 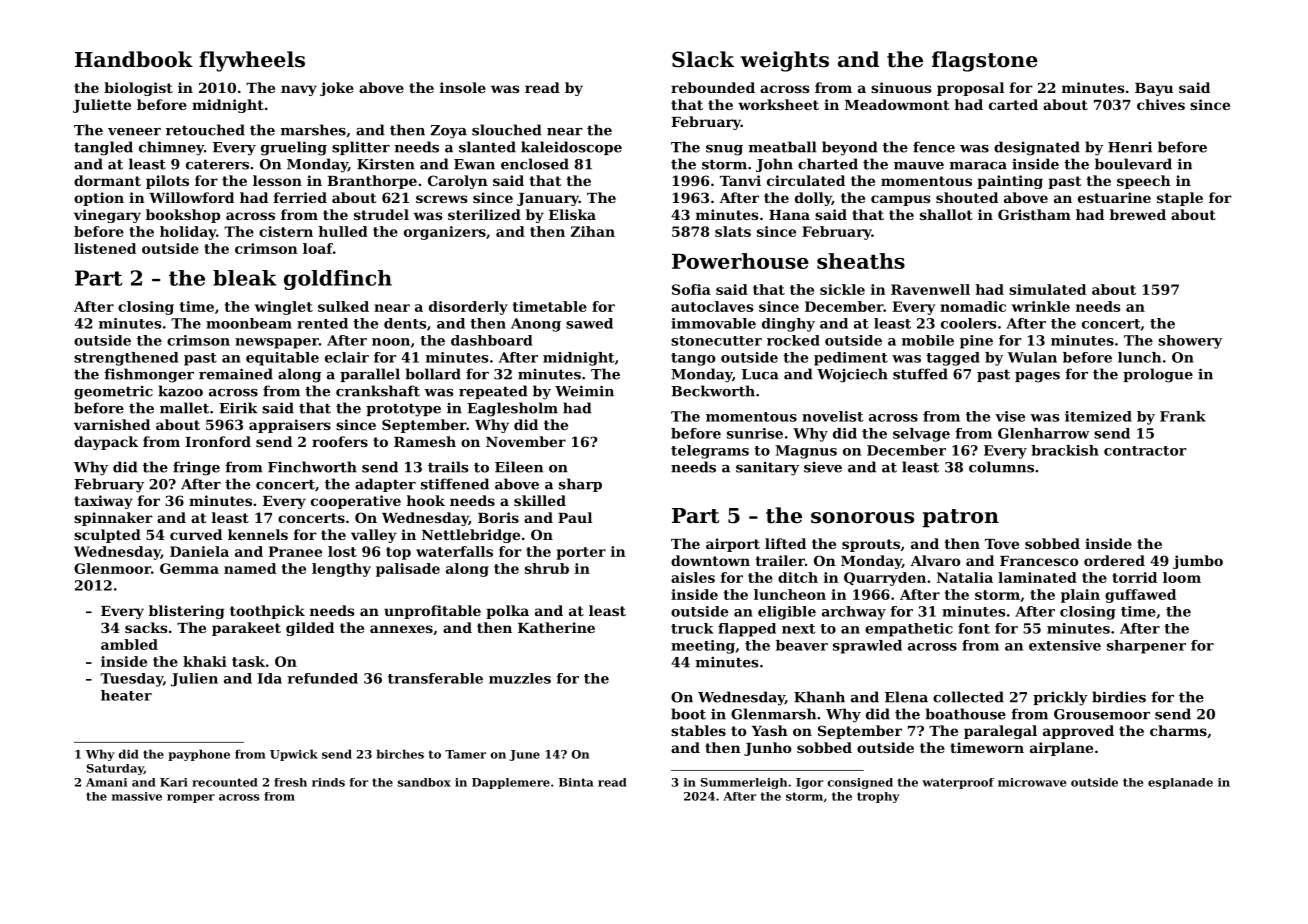 What do you see at coordinates (238, 408) in the document?
I see `Eirik` at bounding box center [238, 408].
